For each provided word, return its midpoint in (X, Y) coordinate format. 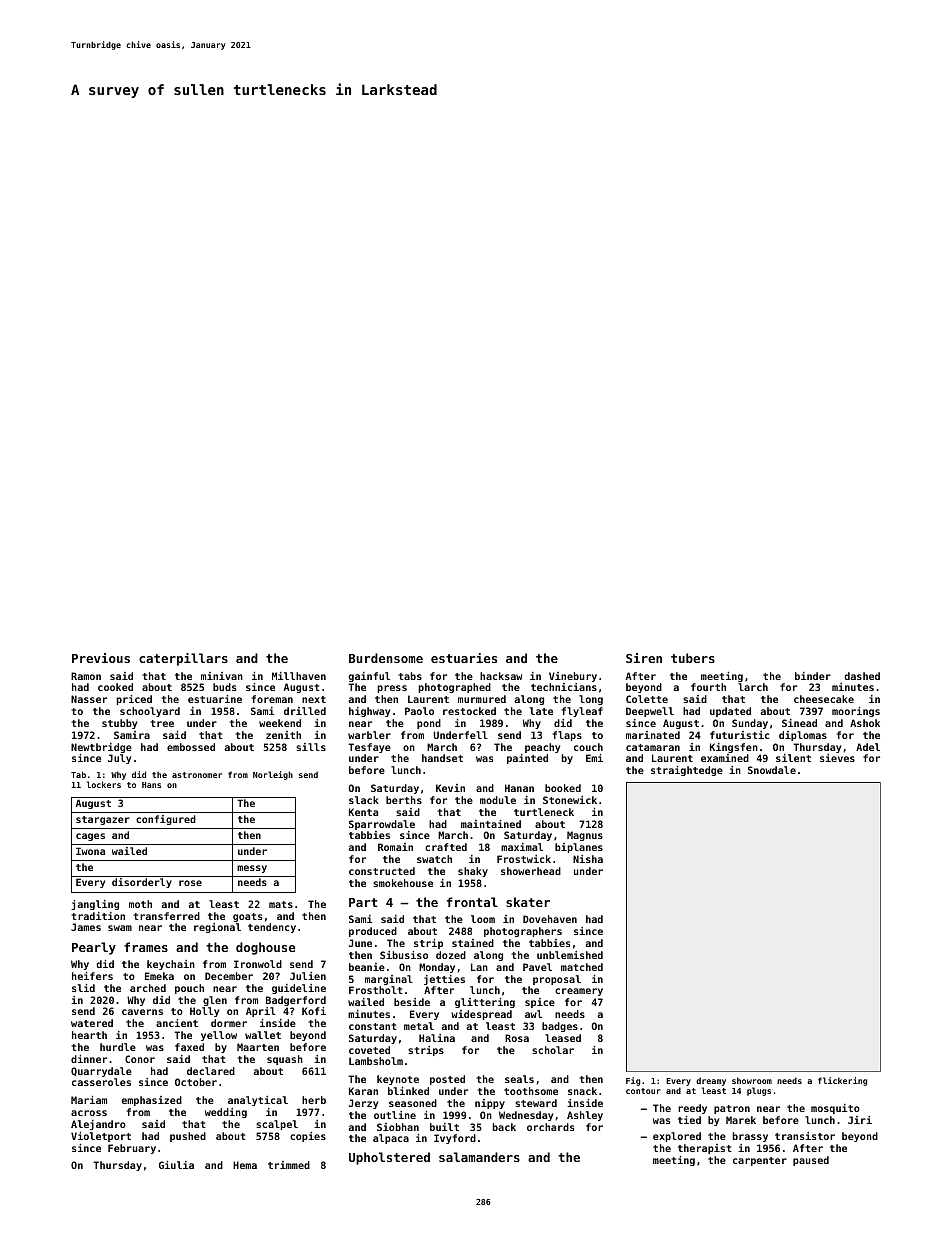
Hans (151, 785)
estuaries (464, 658)
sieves (837, 758)
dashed (862, 676)
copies (308, 1137)
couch (588, 747)
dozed (451, 955)
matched (582, 967)
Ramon (86, 676)
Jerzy (363, 1104)
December (229, 976)
